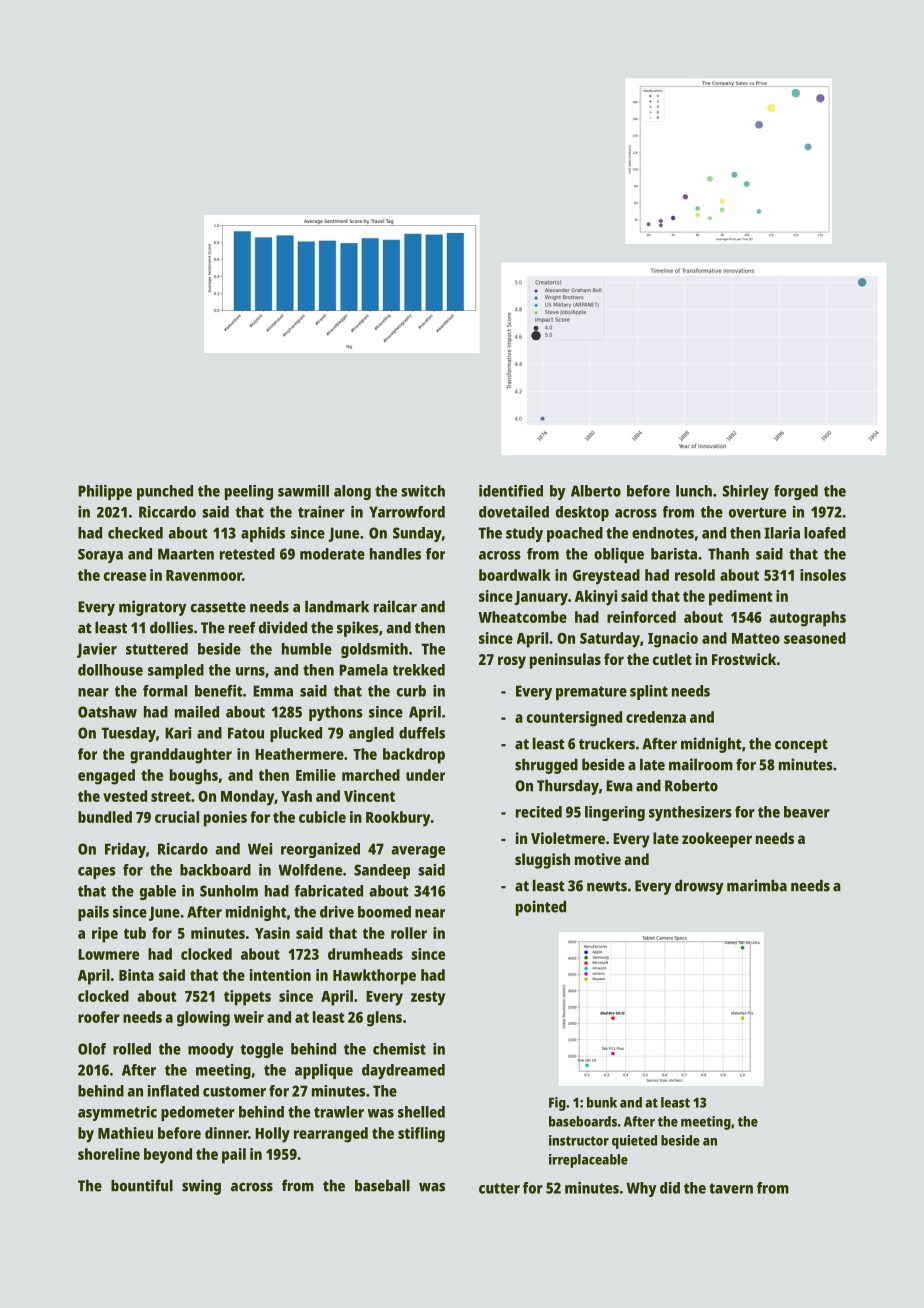  Describe the element at coordinates (105, 492) in the document. I see `Philippe` at that location.
